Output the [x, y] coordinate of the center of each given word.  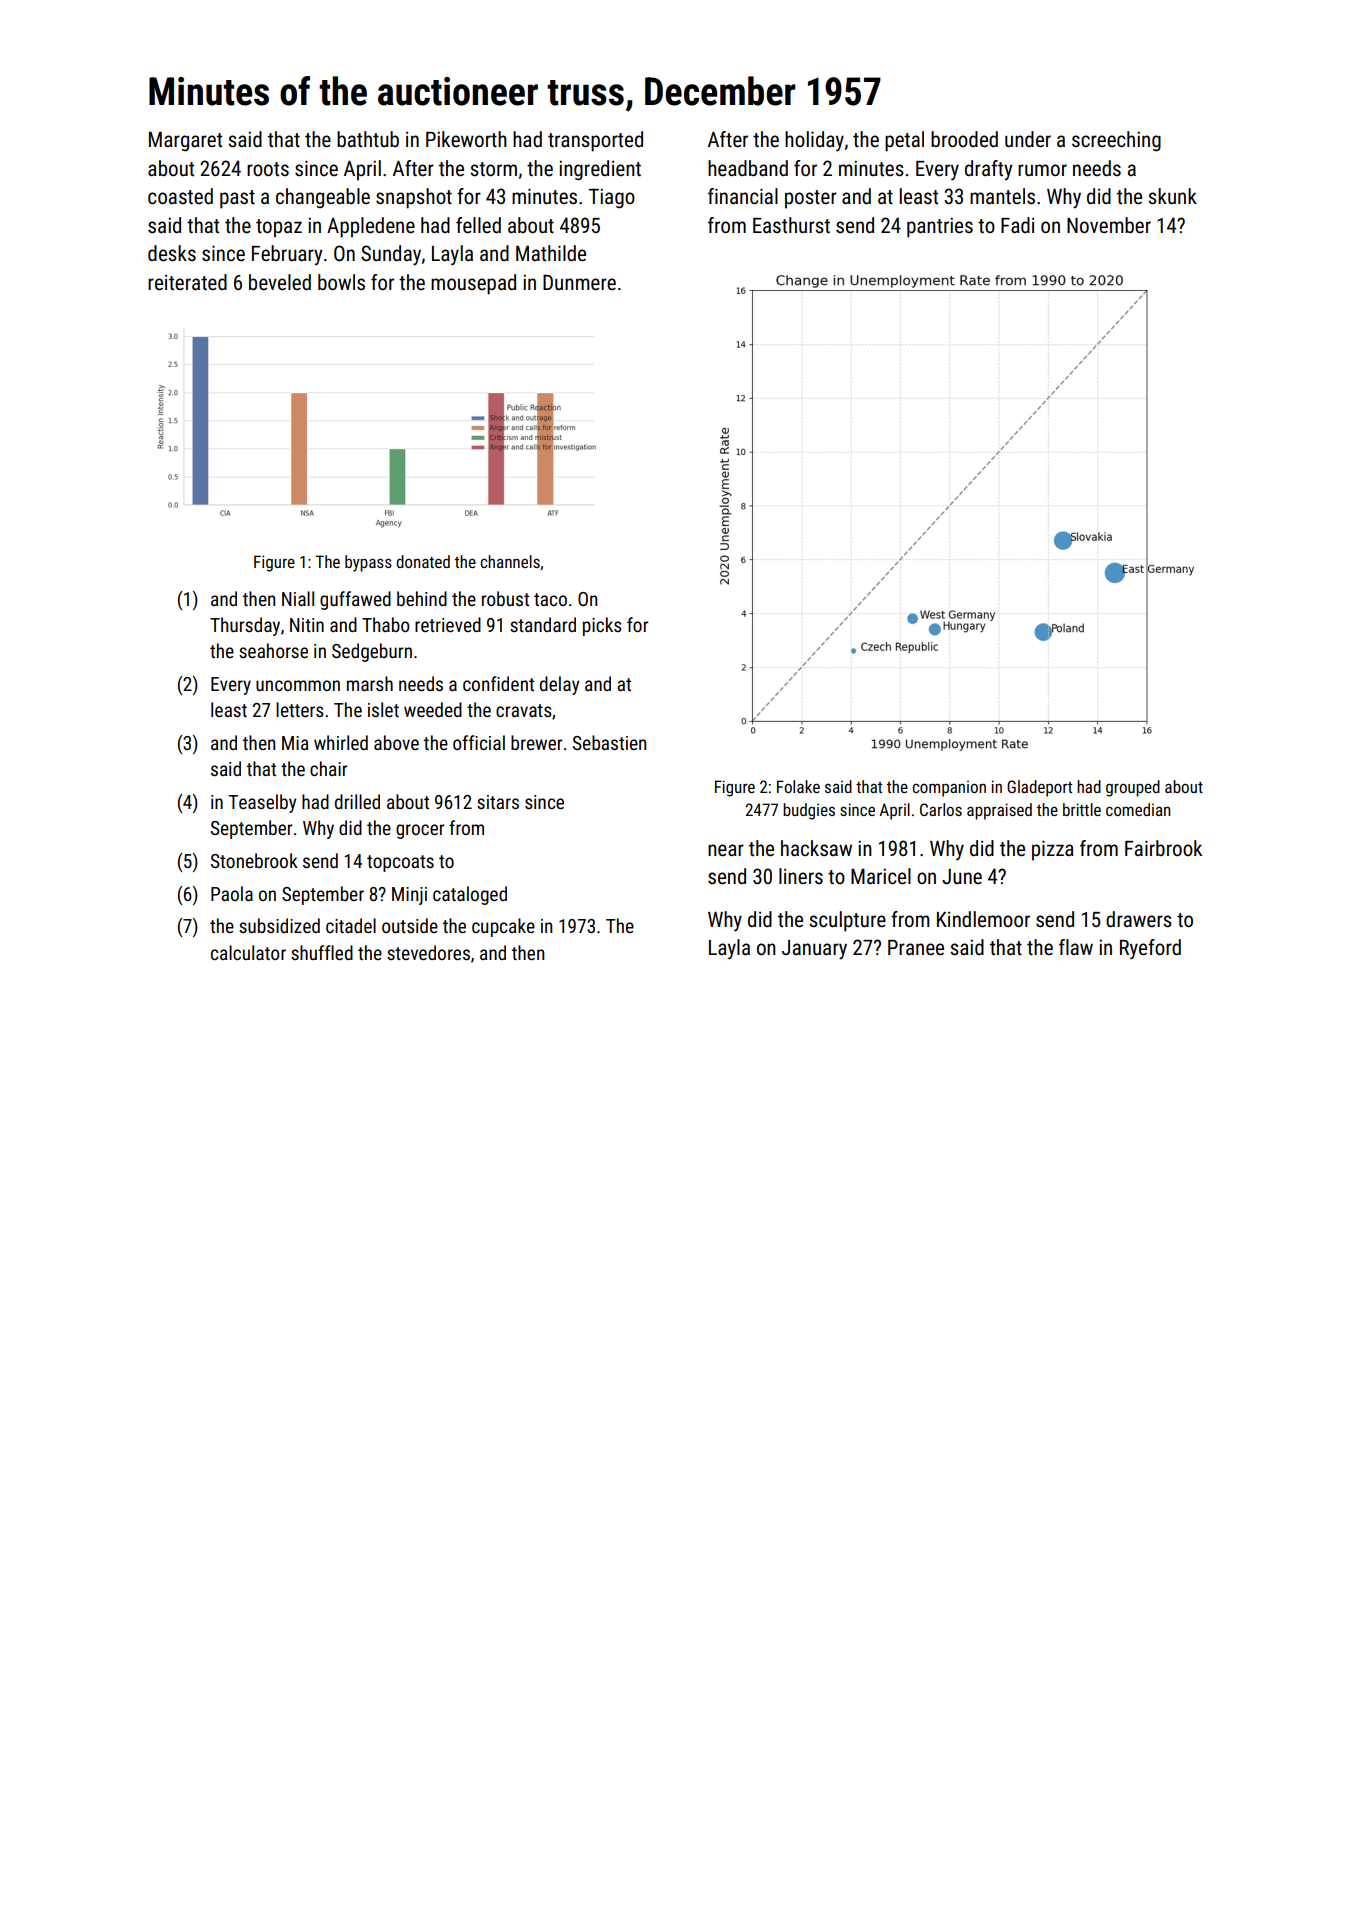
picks [602, 626]
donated [423, 561]
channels [510, 561]
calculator [248, 952]
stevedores [428, 952]
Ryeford [1150, 949]
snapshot [414, 198]
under [1028, 139]
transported [595, 141]
